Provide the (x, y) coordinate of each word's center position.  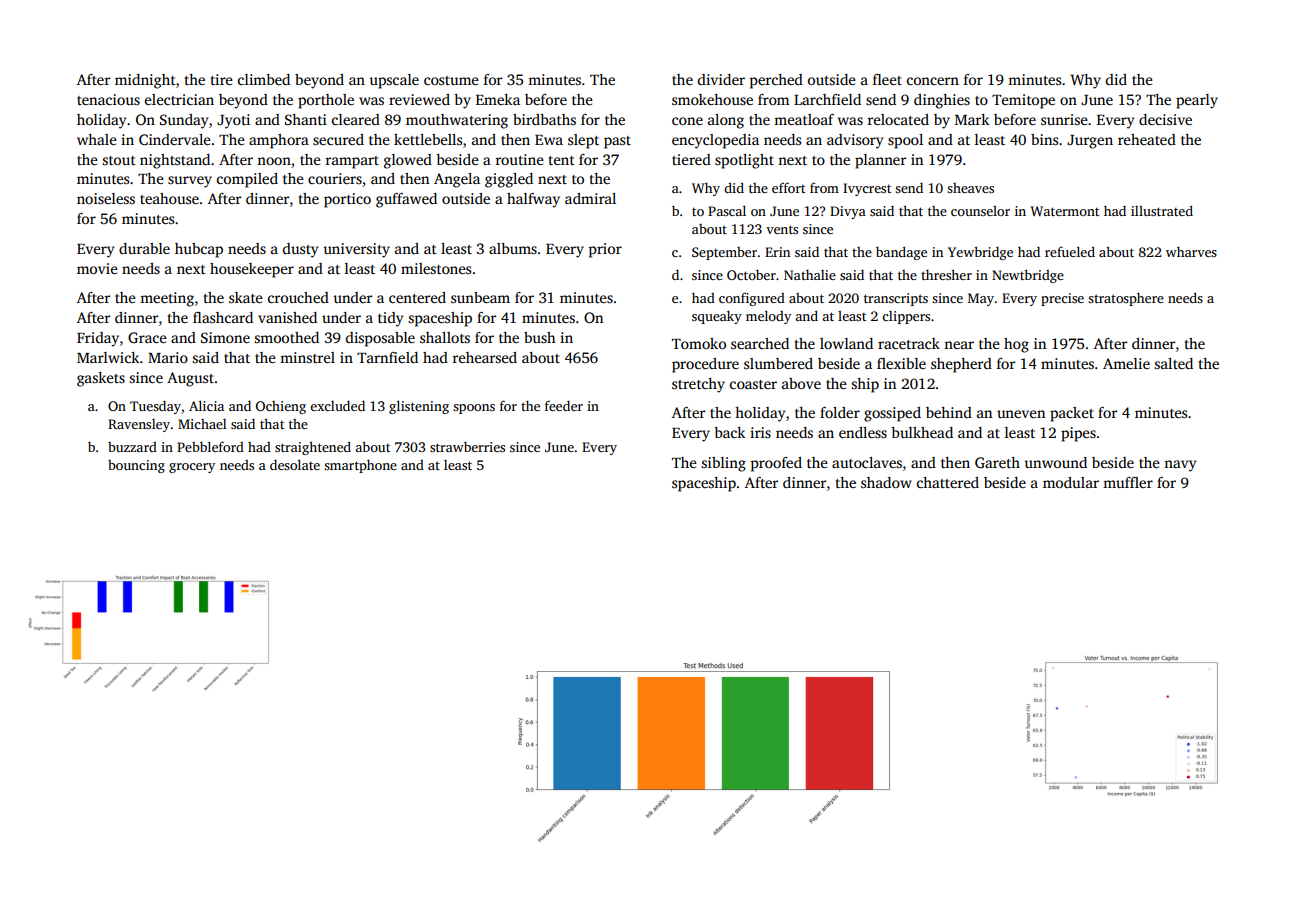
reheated (1147, 139)
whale (97, 139)
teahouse (169, 198)
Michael (202, 424)
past (617, 142)
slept (583, 141)
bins (1044, 139)
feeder (564, 405)
